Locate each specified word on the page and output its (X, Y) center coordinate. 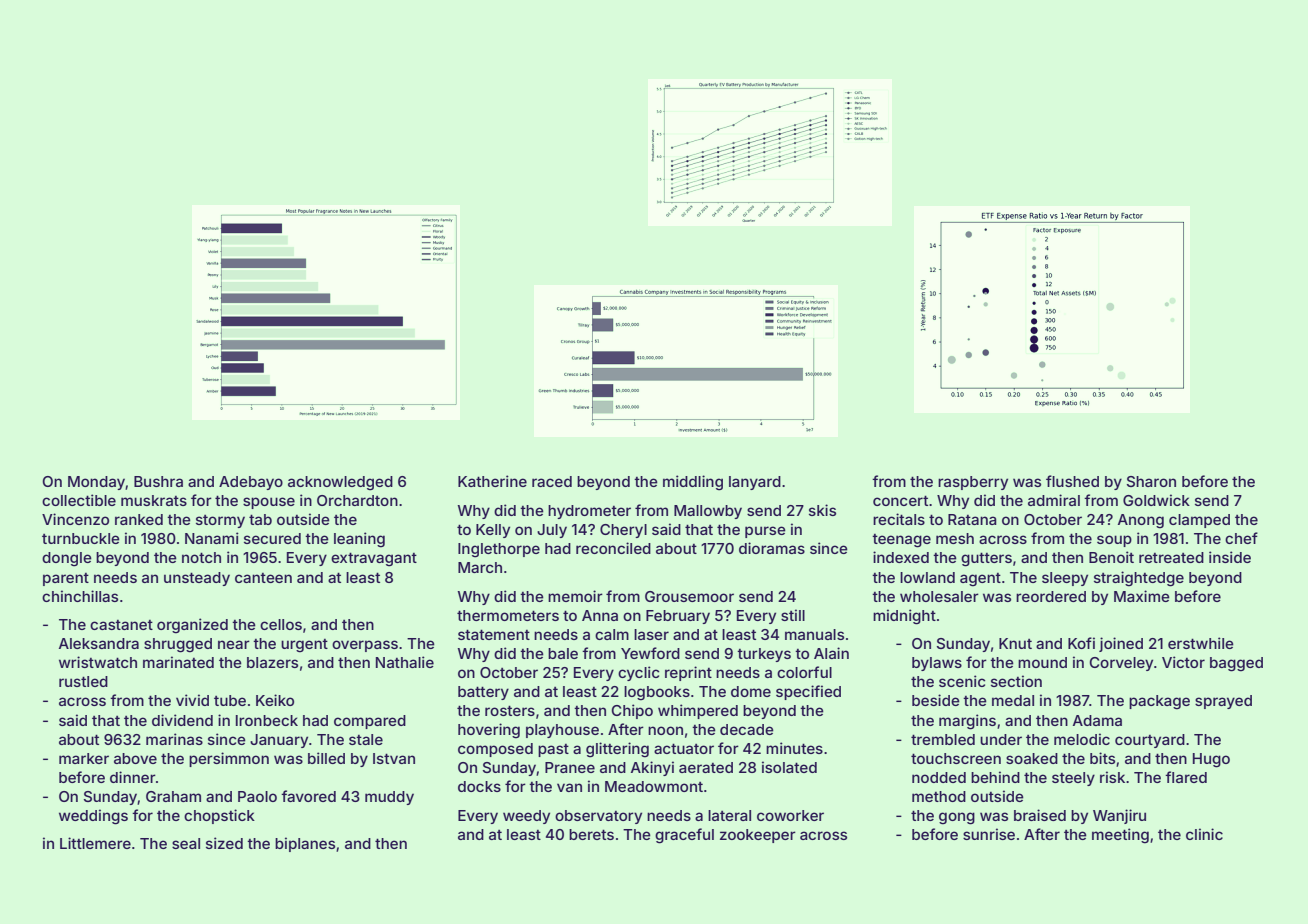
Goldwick (1156, 500)
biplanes (305, 844)
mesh (955, 538)
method (939, 796)
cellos (281, 624)
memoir (575, 596)
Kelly (493, 531)
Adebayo (251, 483)
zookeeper (758, 836)
